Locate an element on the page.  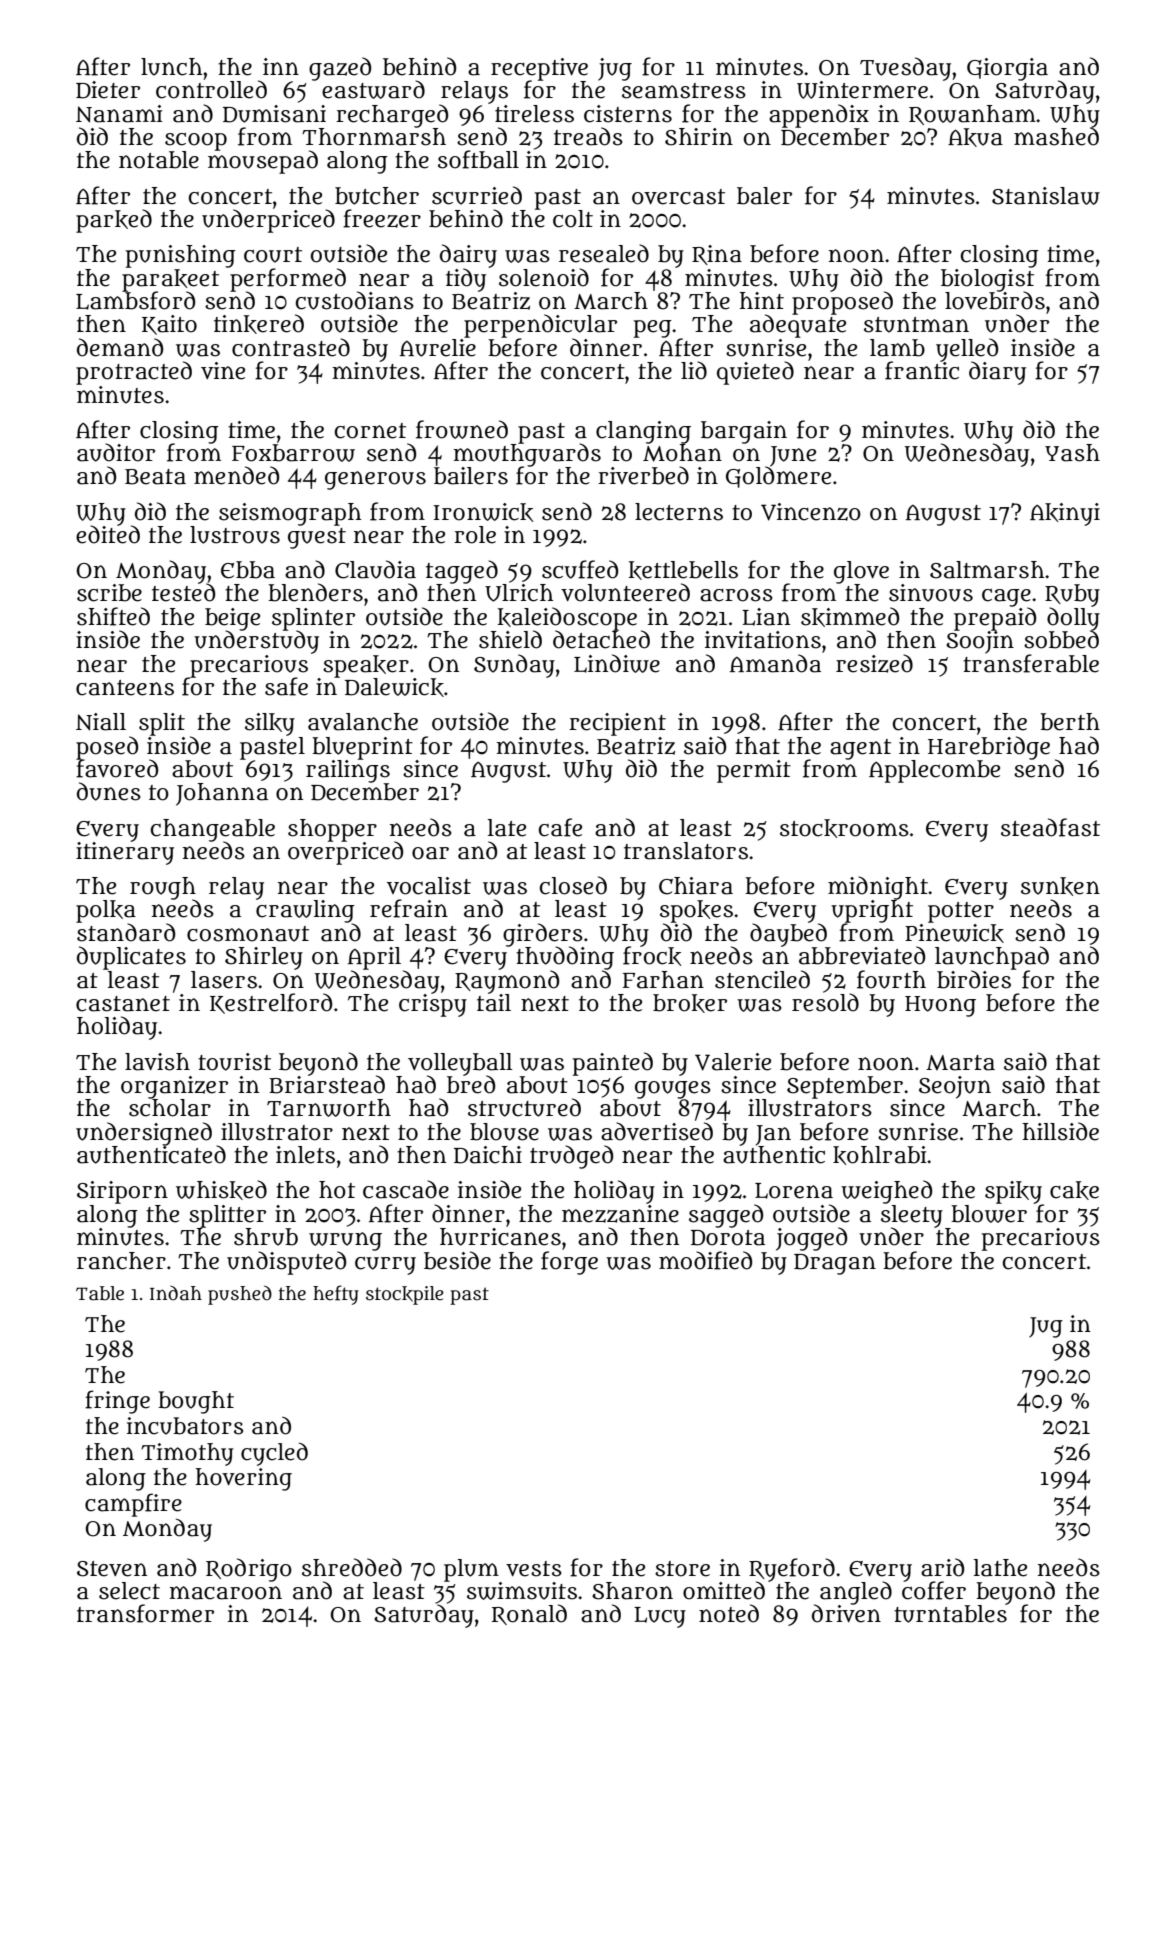
peg is located at coordinates (653, 329).
